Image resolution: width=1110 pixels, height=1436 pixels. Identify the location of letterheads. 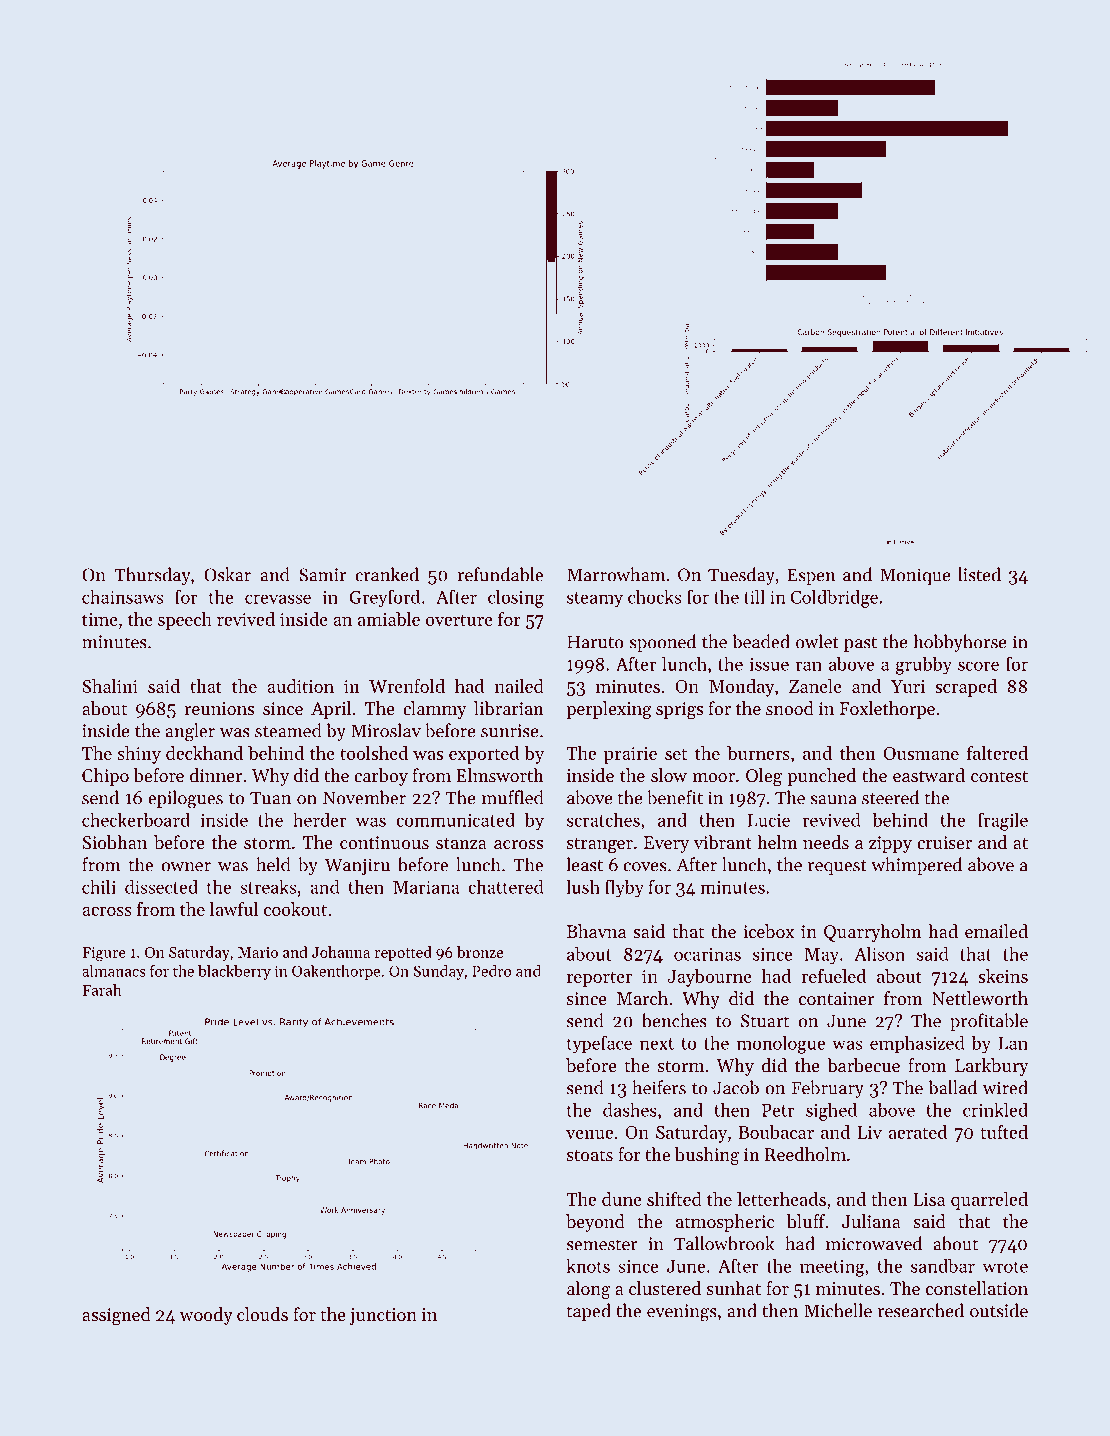
(781, 1199).
